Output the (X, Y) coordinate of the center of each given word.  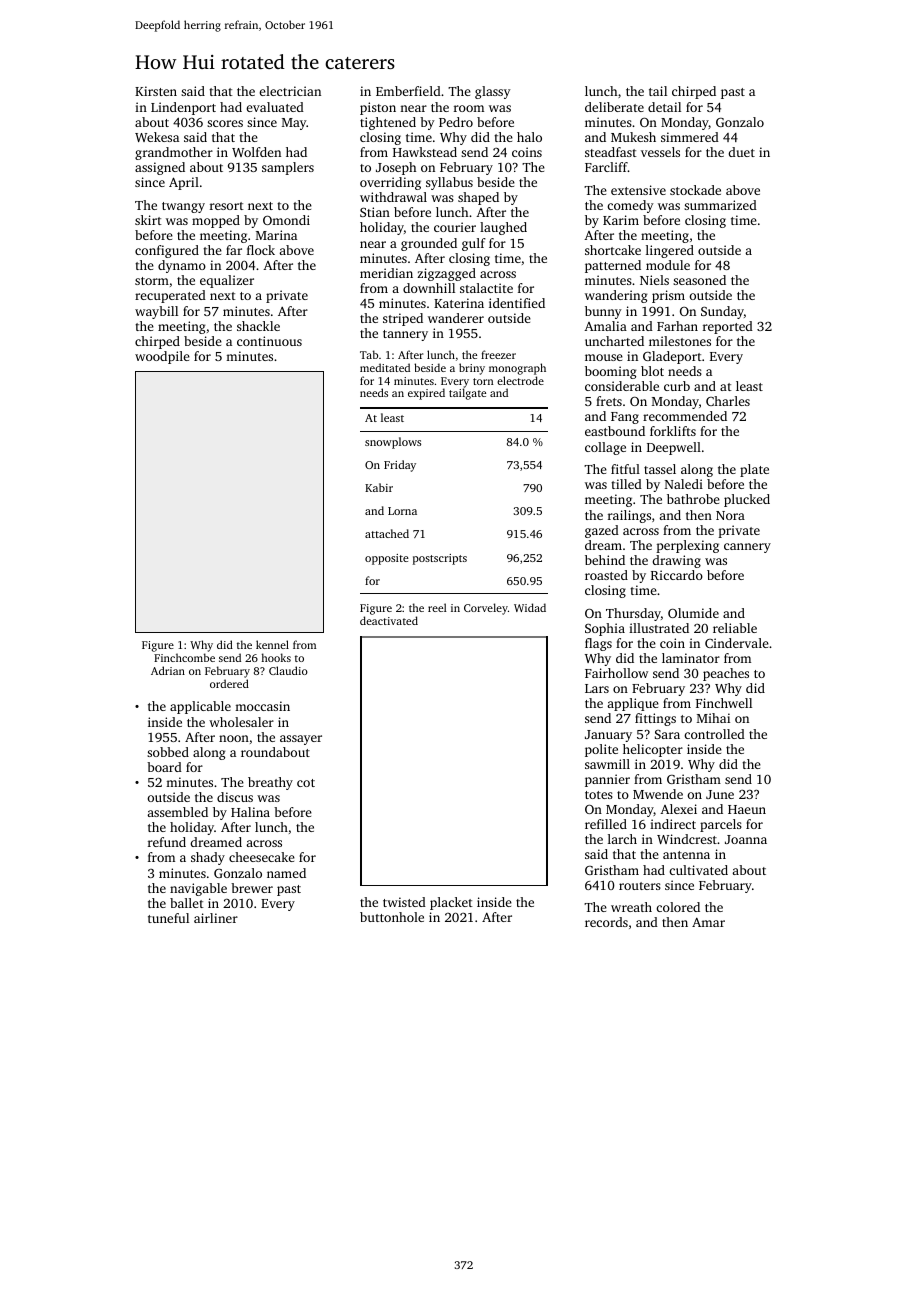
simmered (690, 137)
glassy (493, 92)
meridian (386, 273)
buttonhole (392, 917)
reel (437, 607)
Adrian (168, 670)
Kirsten (156, 91)
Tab (369, 354)
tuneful (168, 918)
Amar (708, 922)
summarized (720, 205)
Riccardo (677, 575)
